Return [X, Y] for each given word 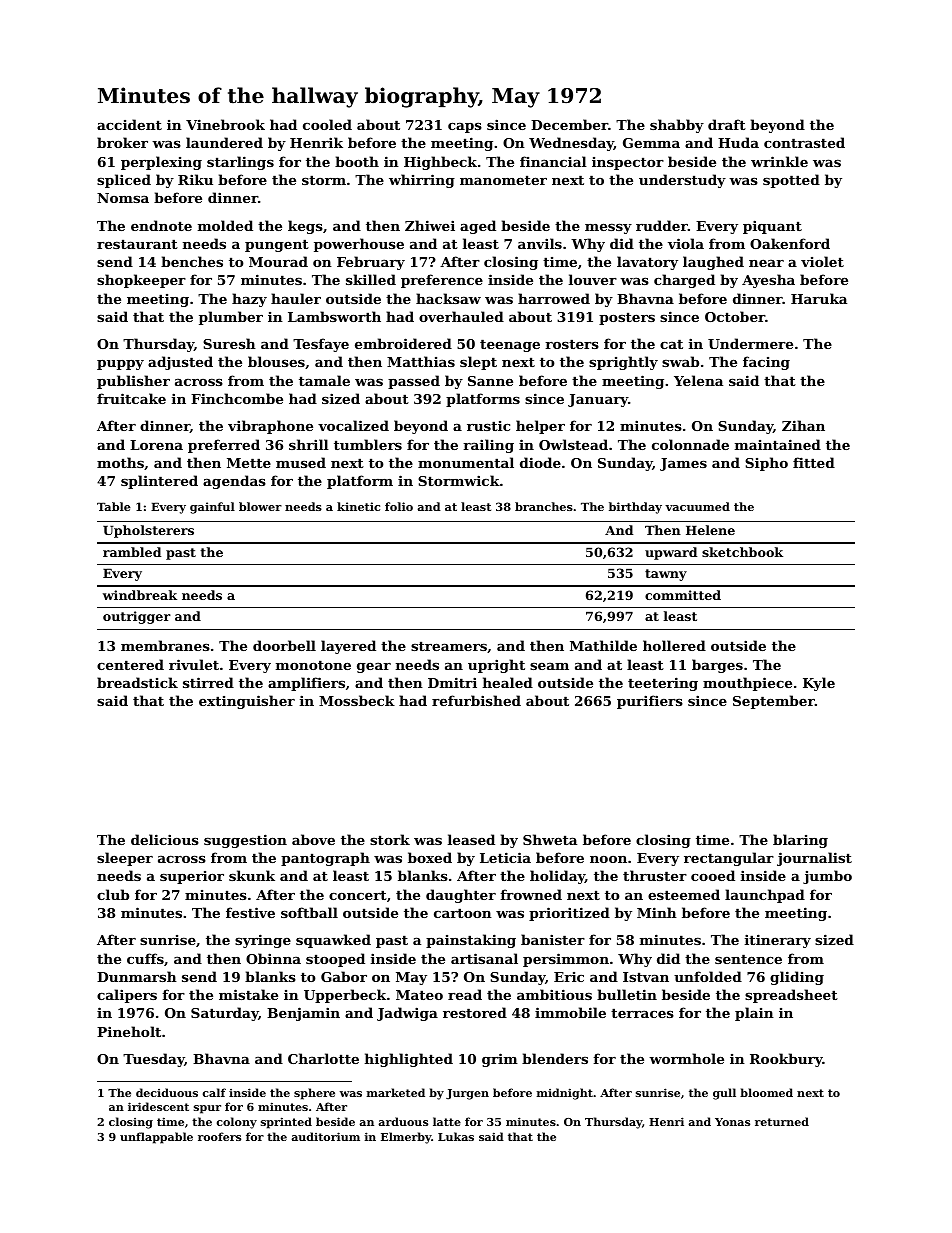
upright [496, 666]
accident [129, 124]
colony [237, 1123]
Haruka [819, 298]
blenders [555, 1058]
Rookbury [786, 1060]
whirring [422, 181]
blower [260, 506]
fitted [814, 462]
